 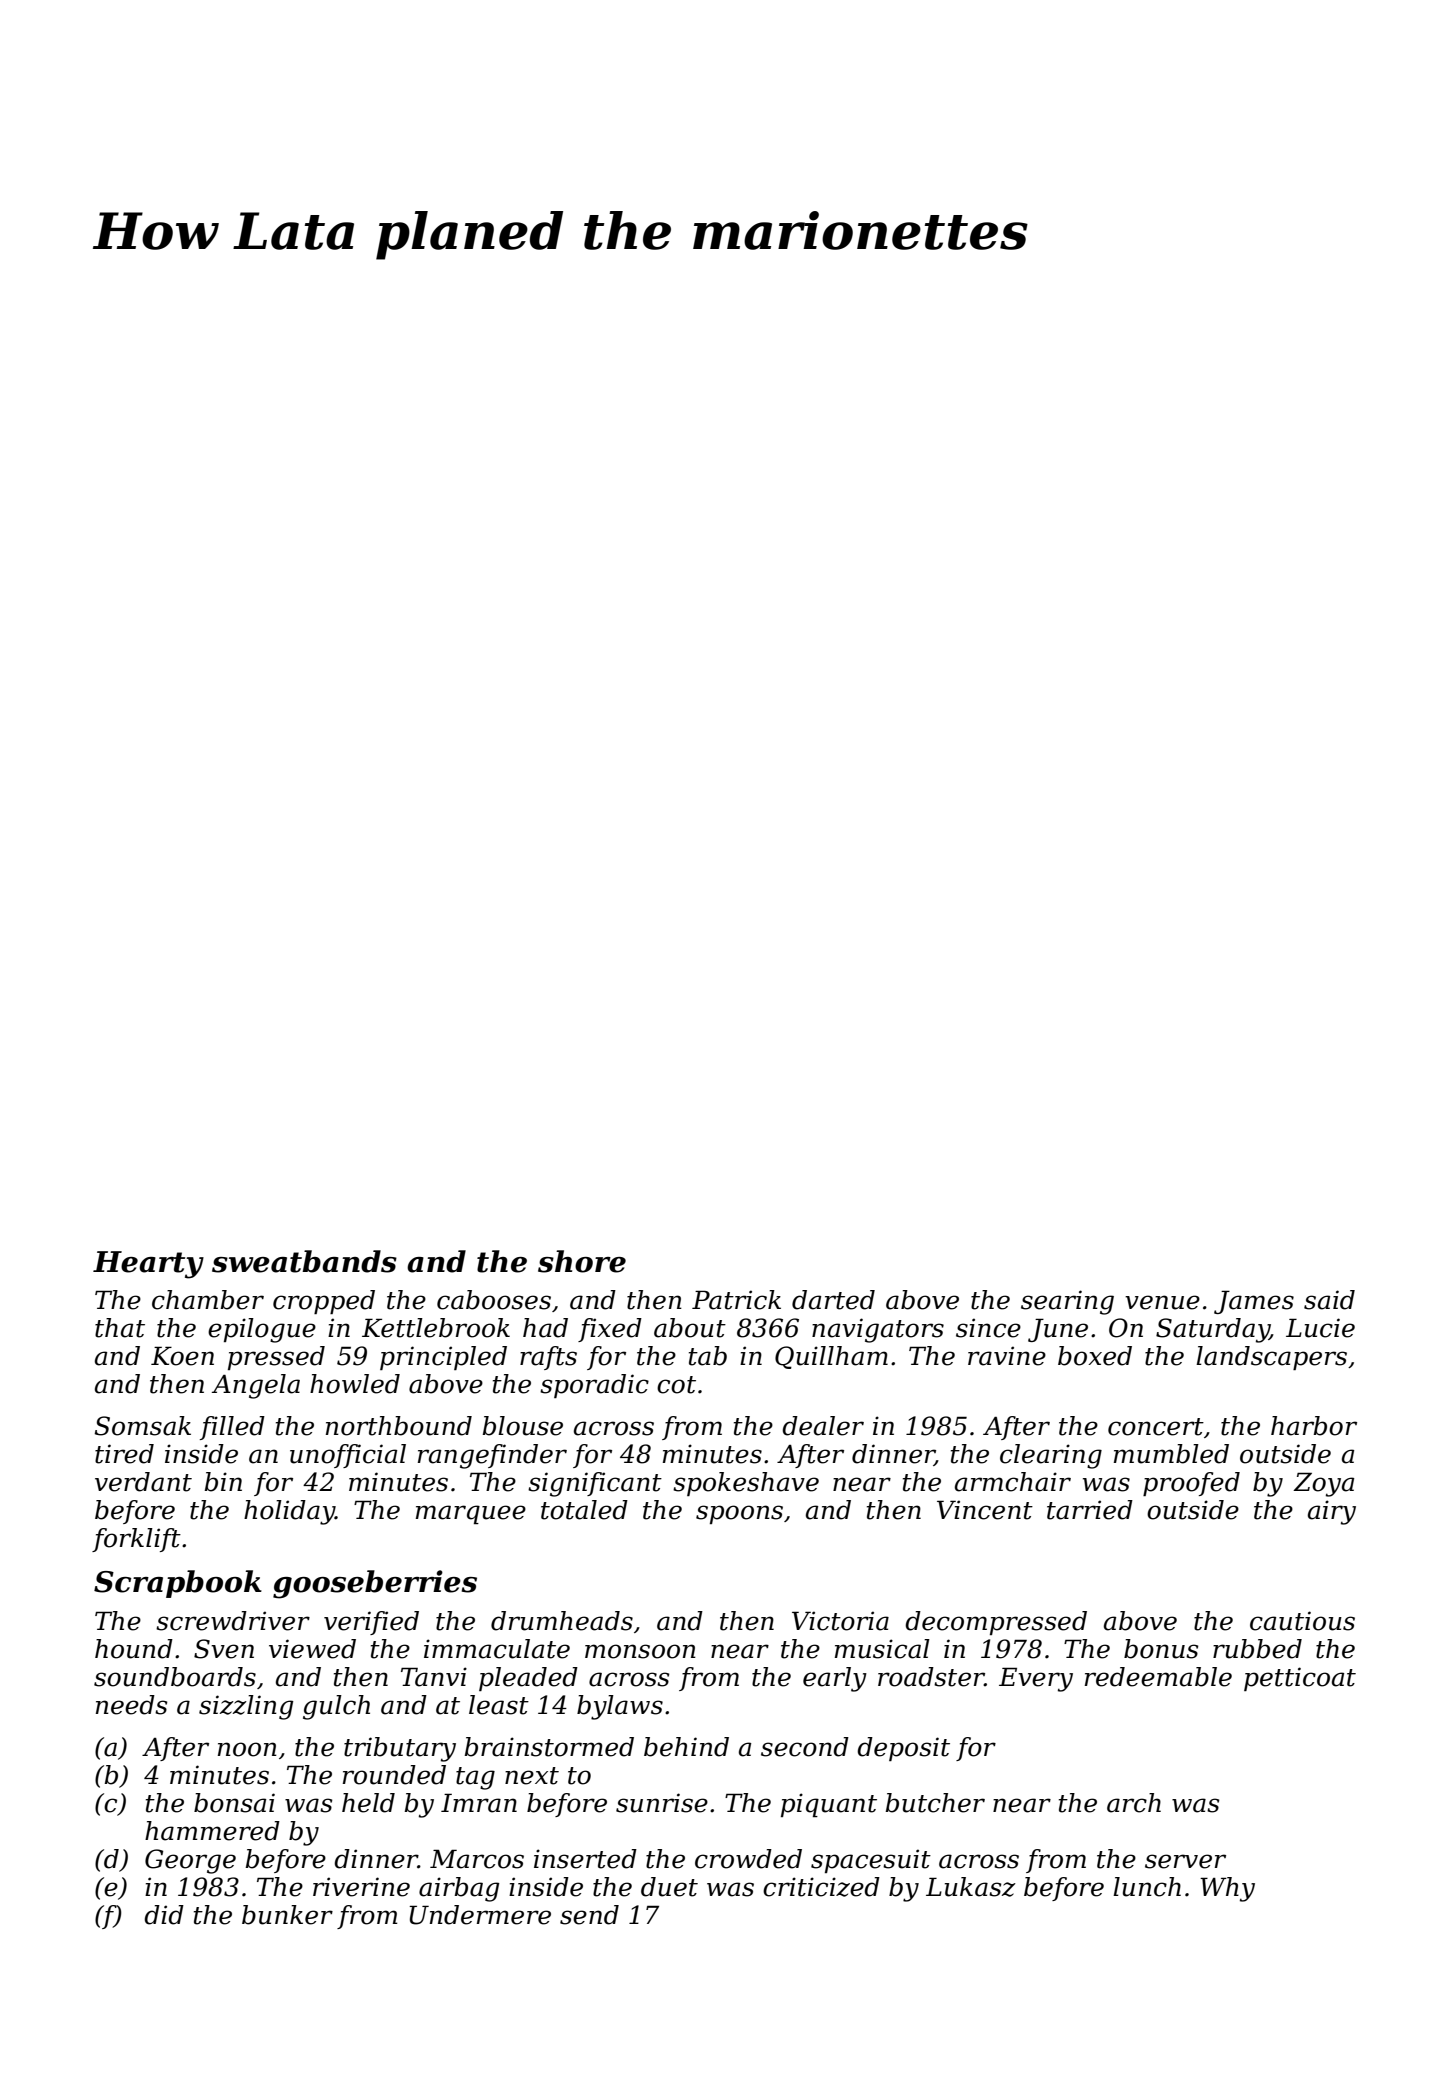 What do you see at coordinates (1161, 1649) in the image?
I see `bonus` at bounding box center [1161, 1649].
